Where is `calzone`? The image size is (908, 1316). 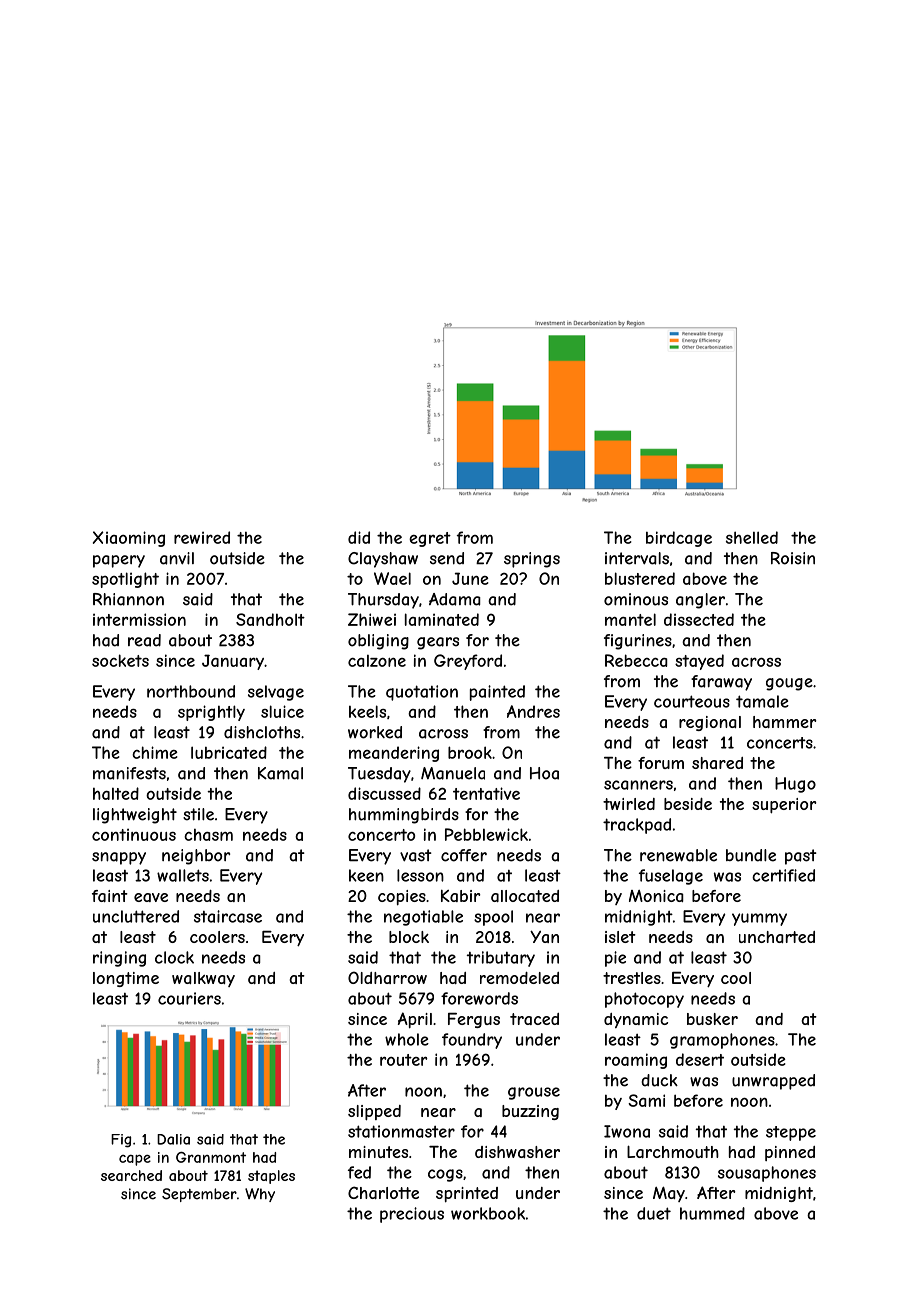
calzone is located at coordinates (377, 661).
